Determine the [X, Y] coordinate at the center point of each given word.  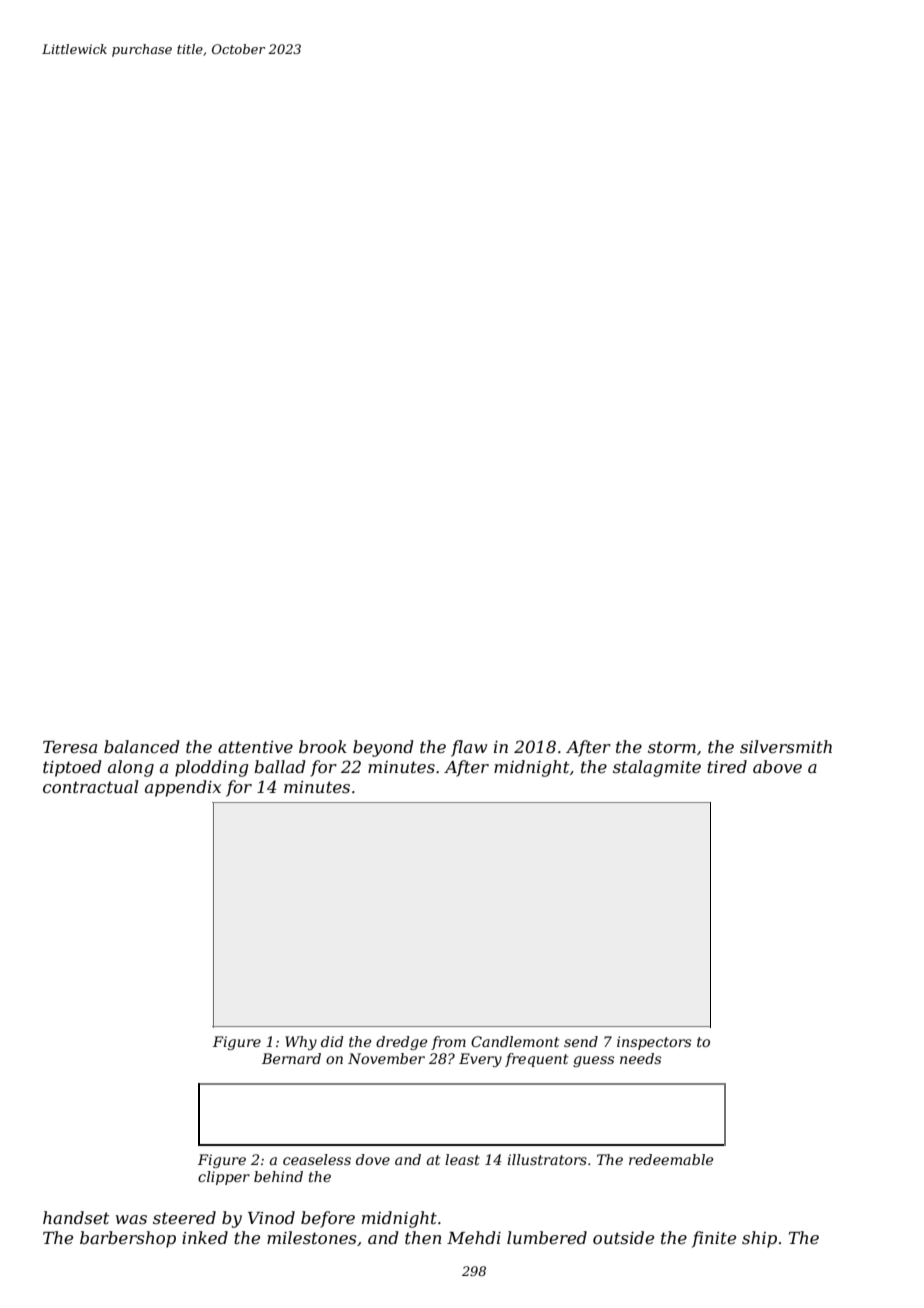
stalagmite [657, 768]
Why [301, 1043]
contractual [90, 786]
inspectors [654, 1043]
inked [205, 1237]
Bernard [291, 1058]
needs [640, 1058]
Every [480, 1060]
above [777, 766]
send [581, 1041]
